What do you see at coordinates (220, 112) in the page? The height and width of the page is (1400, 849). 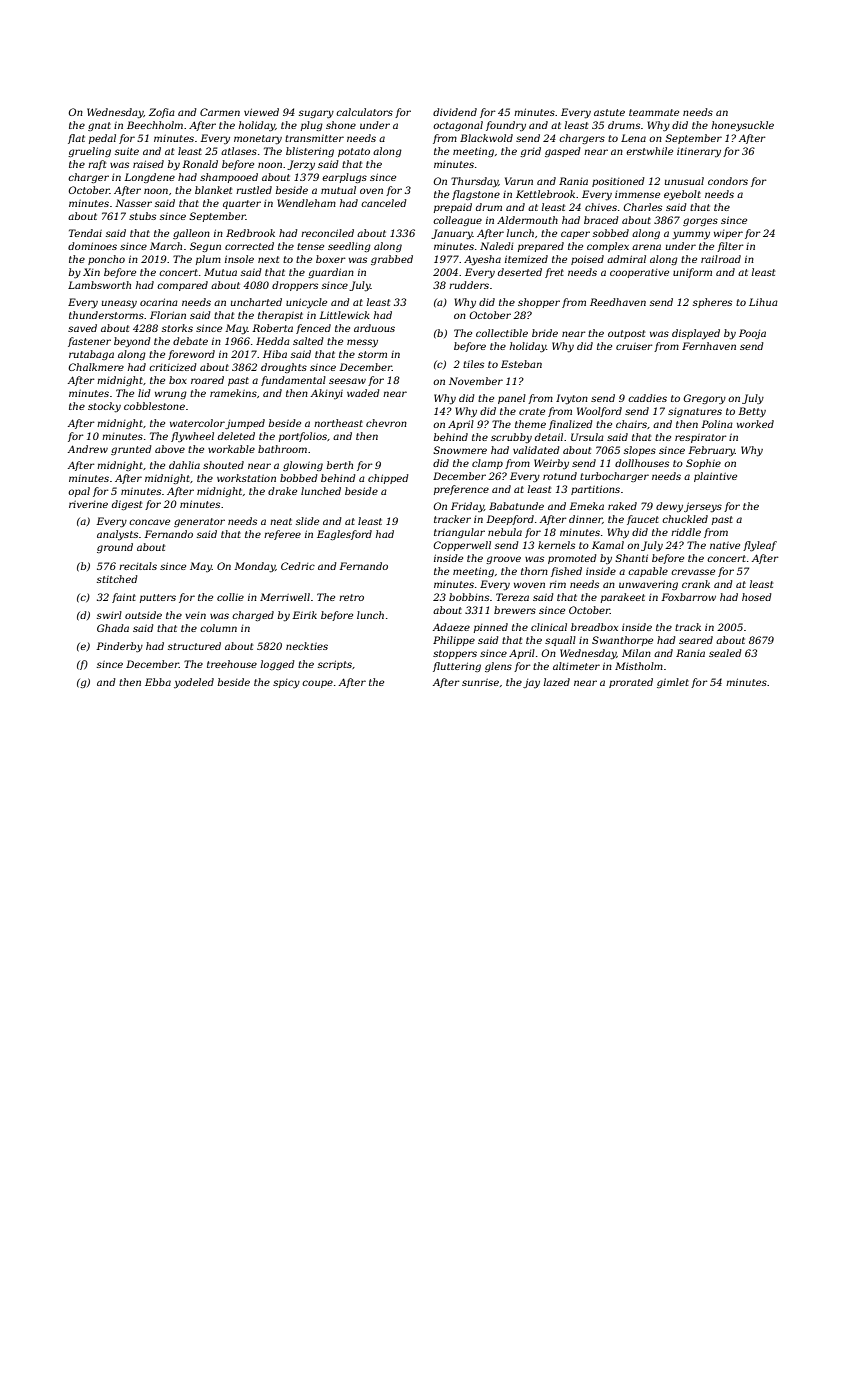 I see `Carmen` at bounding box center [220, 112].
